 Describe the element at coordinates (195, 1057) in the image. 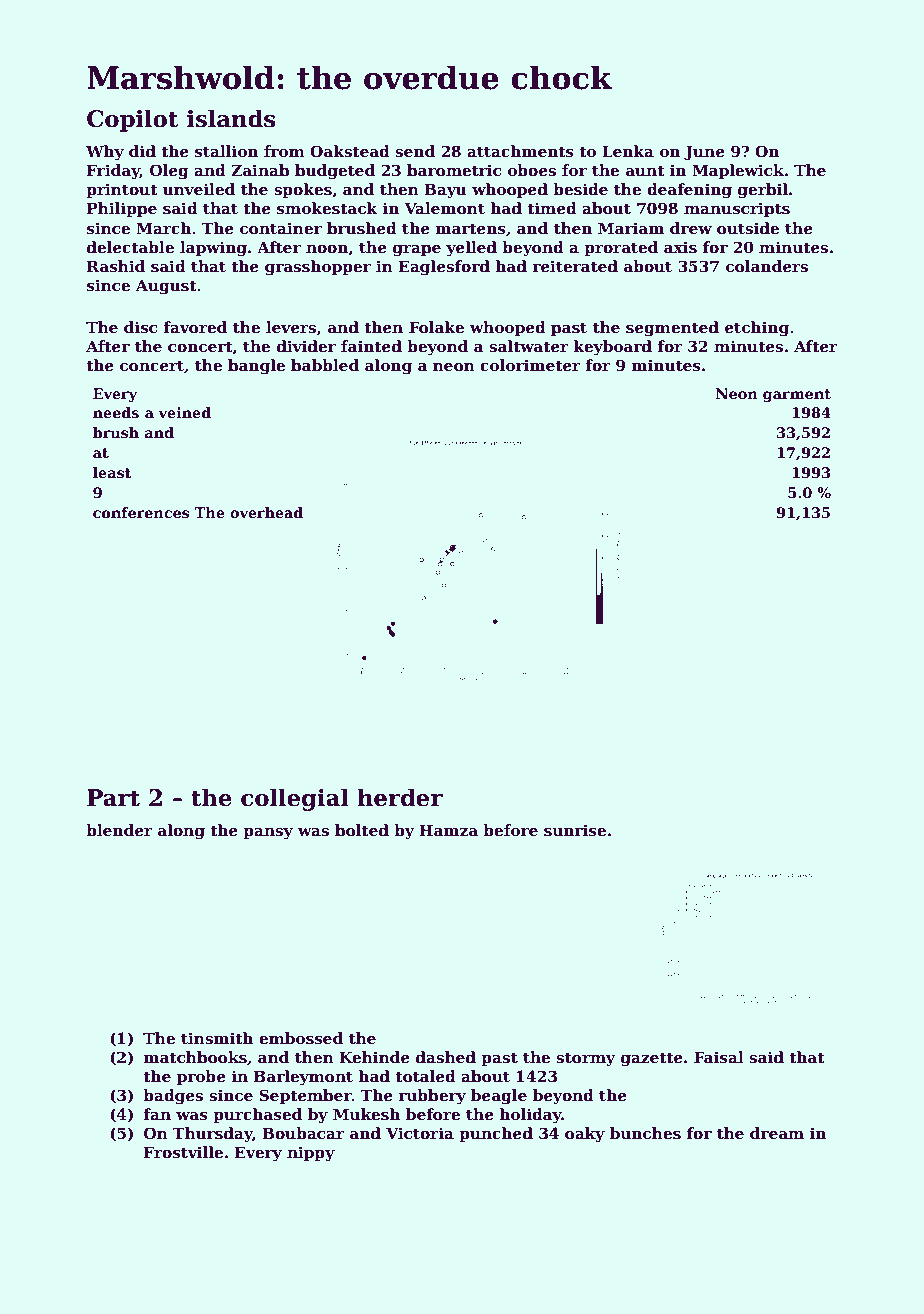

I see `matchbooks` at that location.
